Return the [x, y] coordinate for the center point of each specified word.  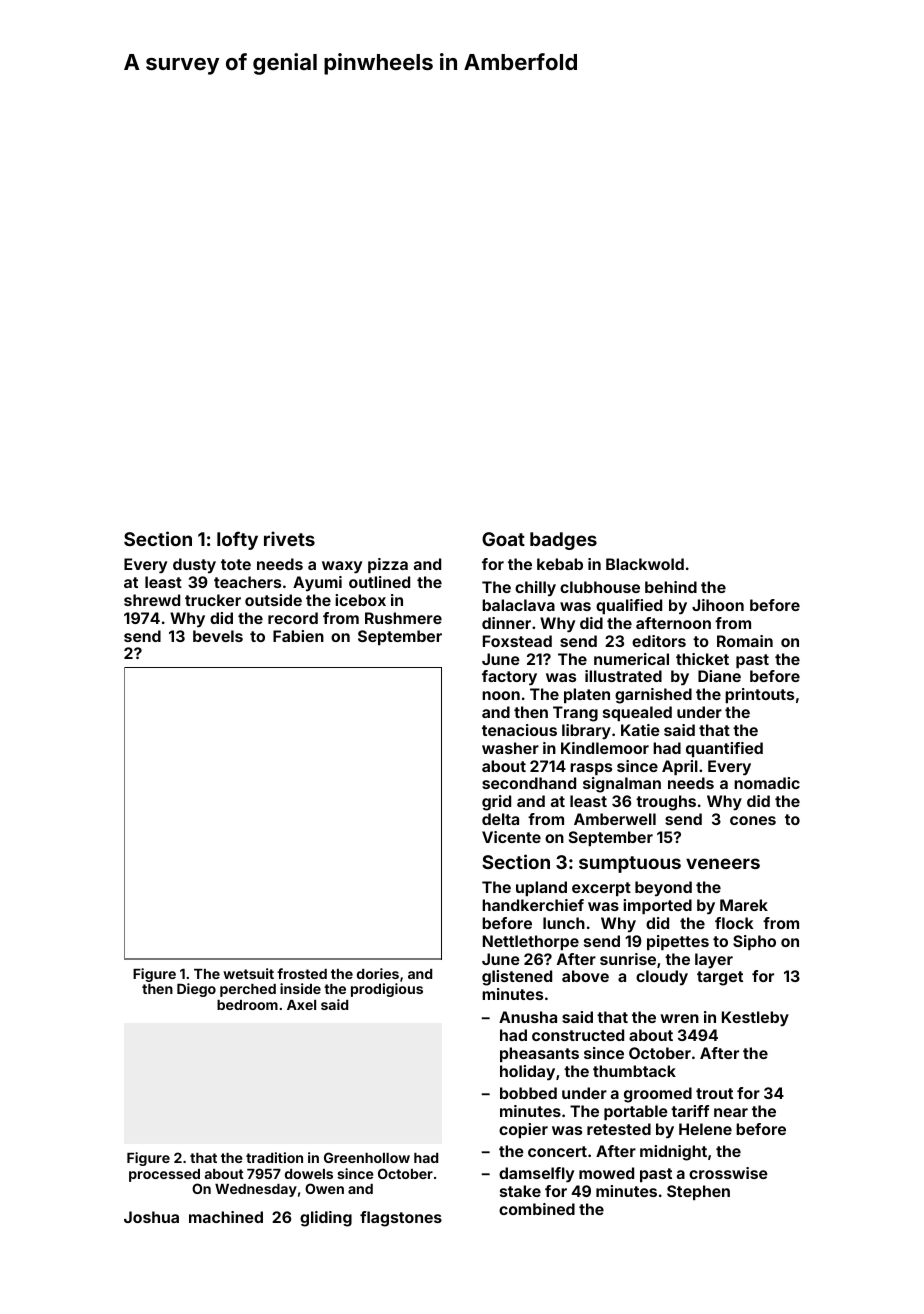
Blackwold [645, 564]
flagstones [401, 1219]
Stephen [698, 1192]
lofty [237, 540]
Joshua [151, 1217]
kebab [560, 564]
